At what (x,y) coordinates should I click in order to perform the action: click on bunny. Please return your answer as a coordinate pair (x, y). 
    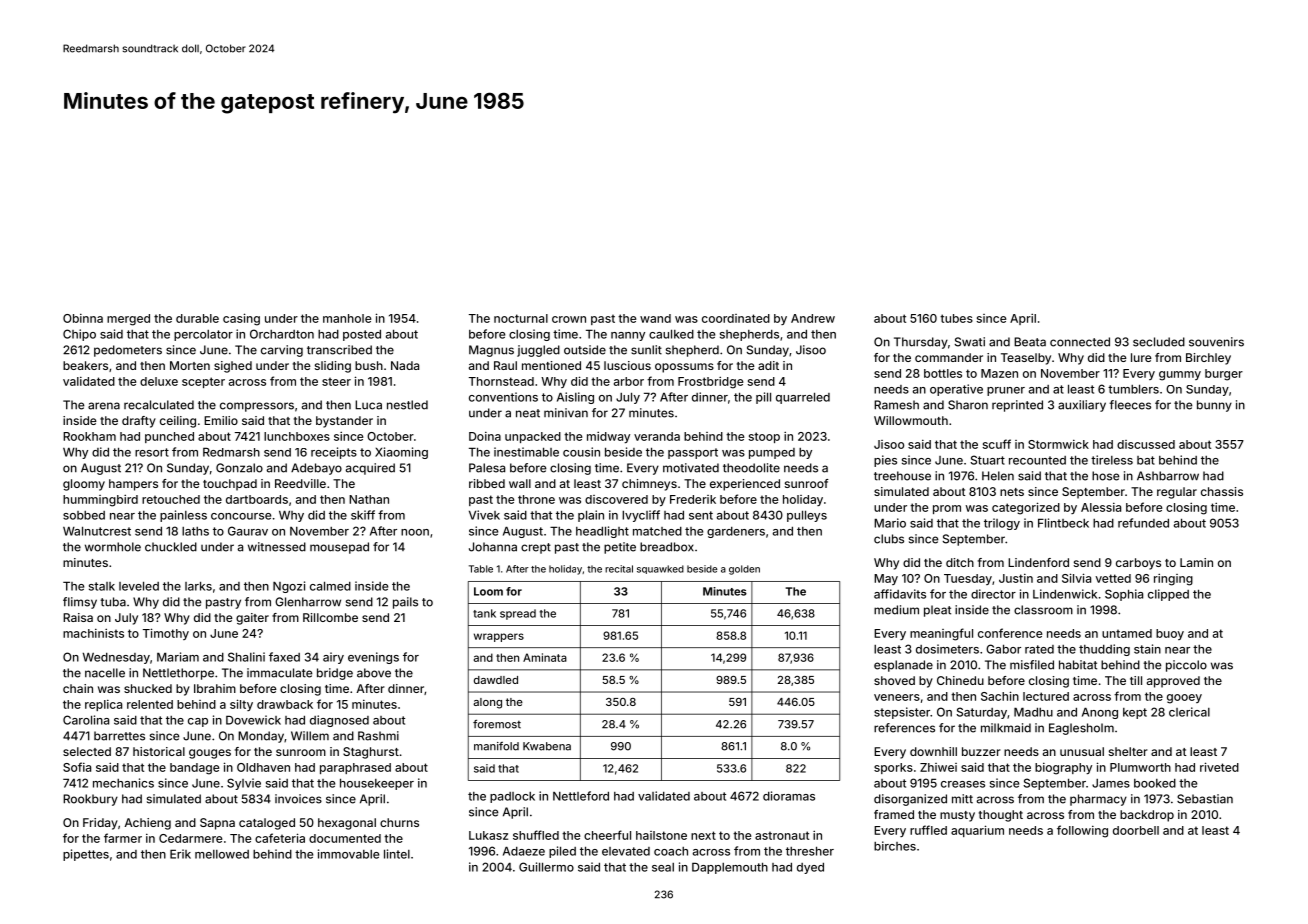
    Looking at the image, I should click on (1214, 406).
